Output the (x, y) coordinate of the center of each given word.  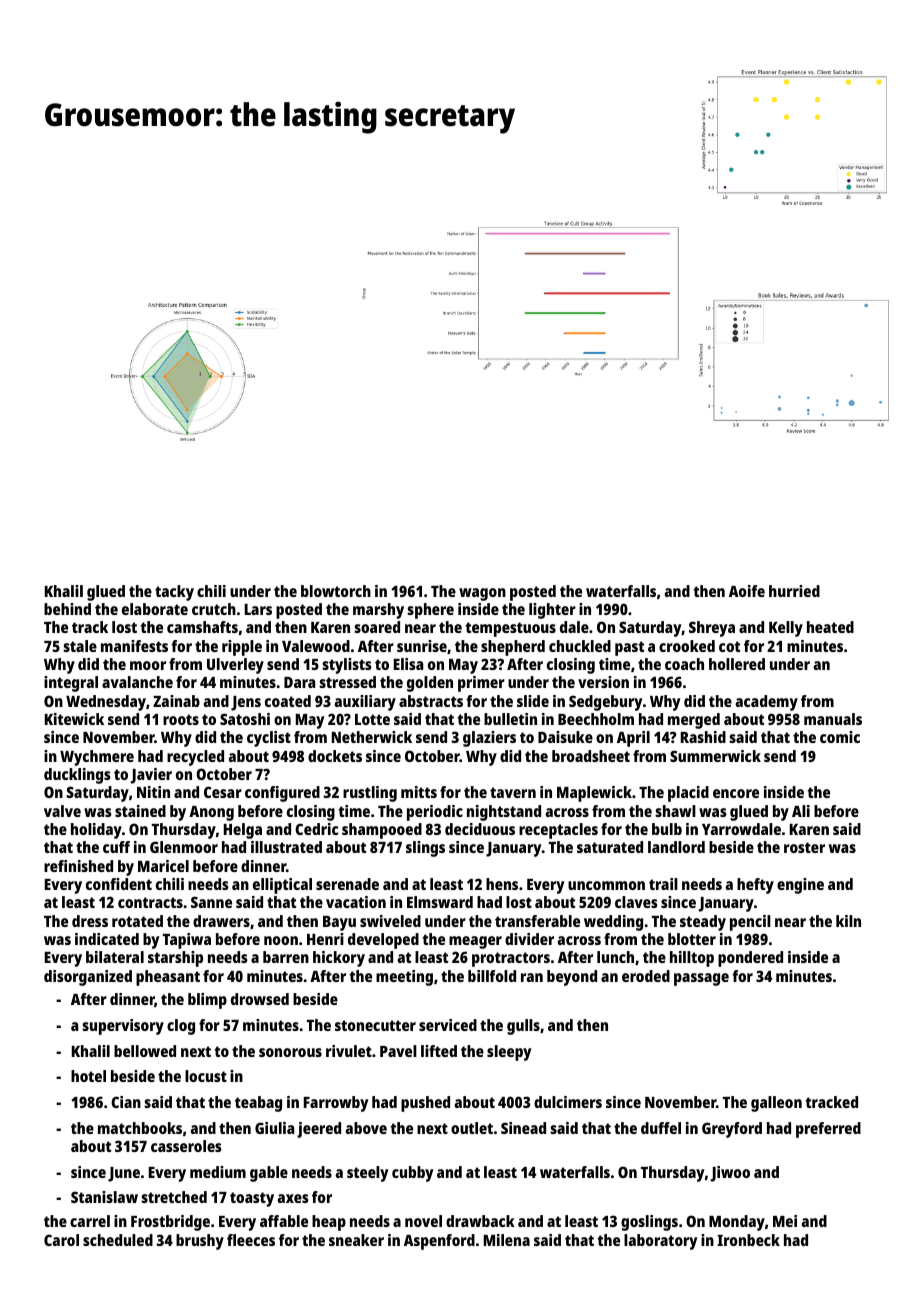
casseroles (186, 1146)
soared (377, 627)
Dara (299, 682)
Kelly (786, 629)
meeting (404, 978)
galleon (776, 1104)
